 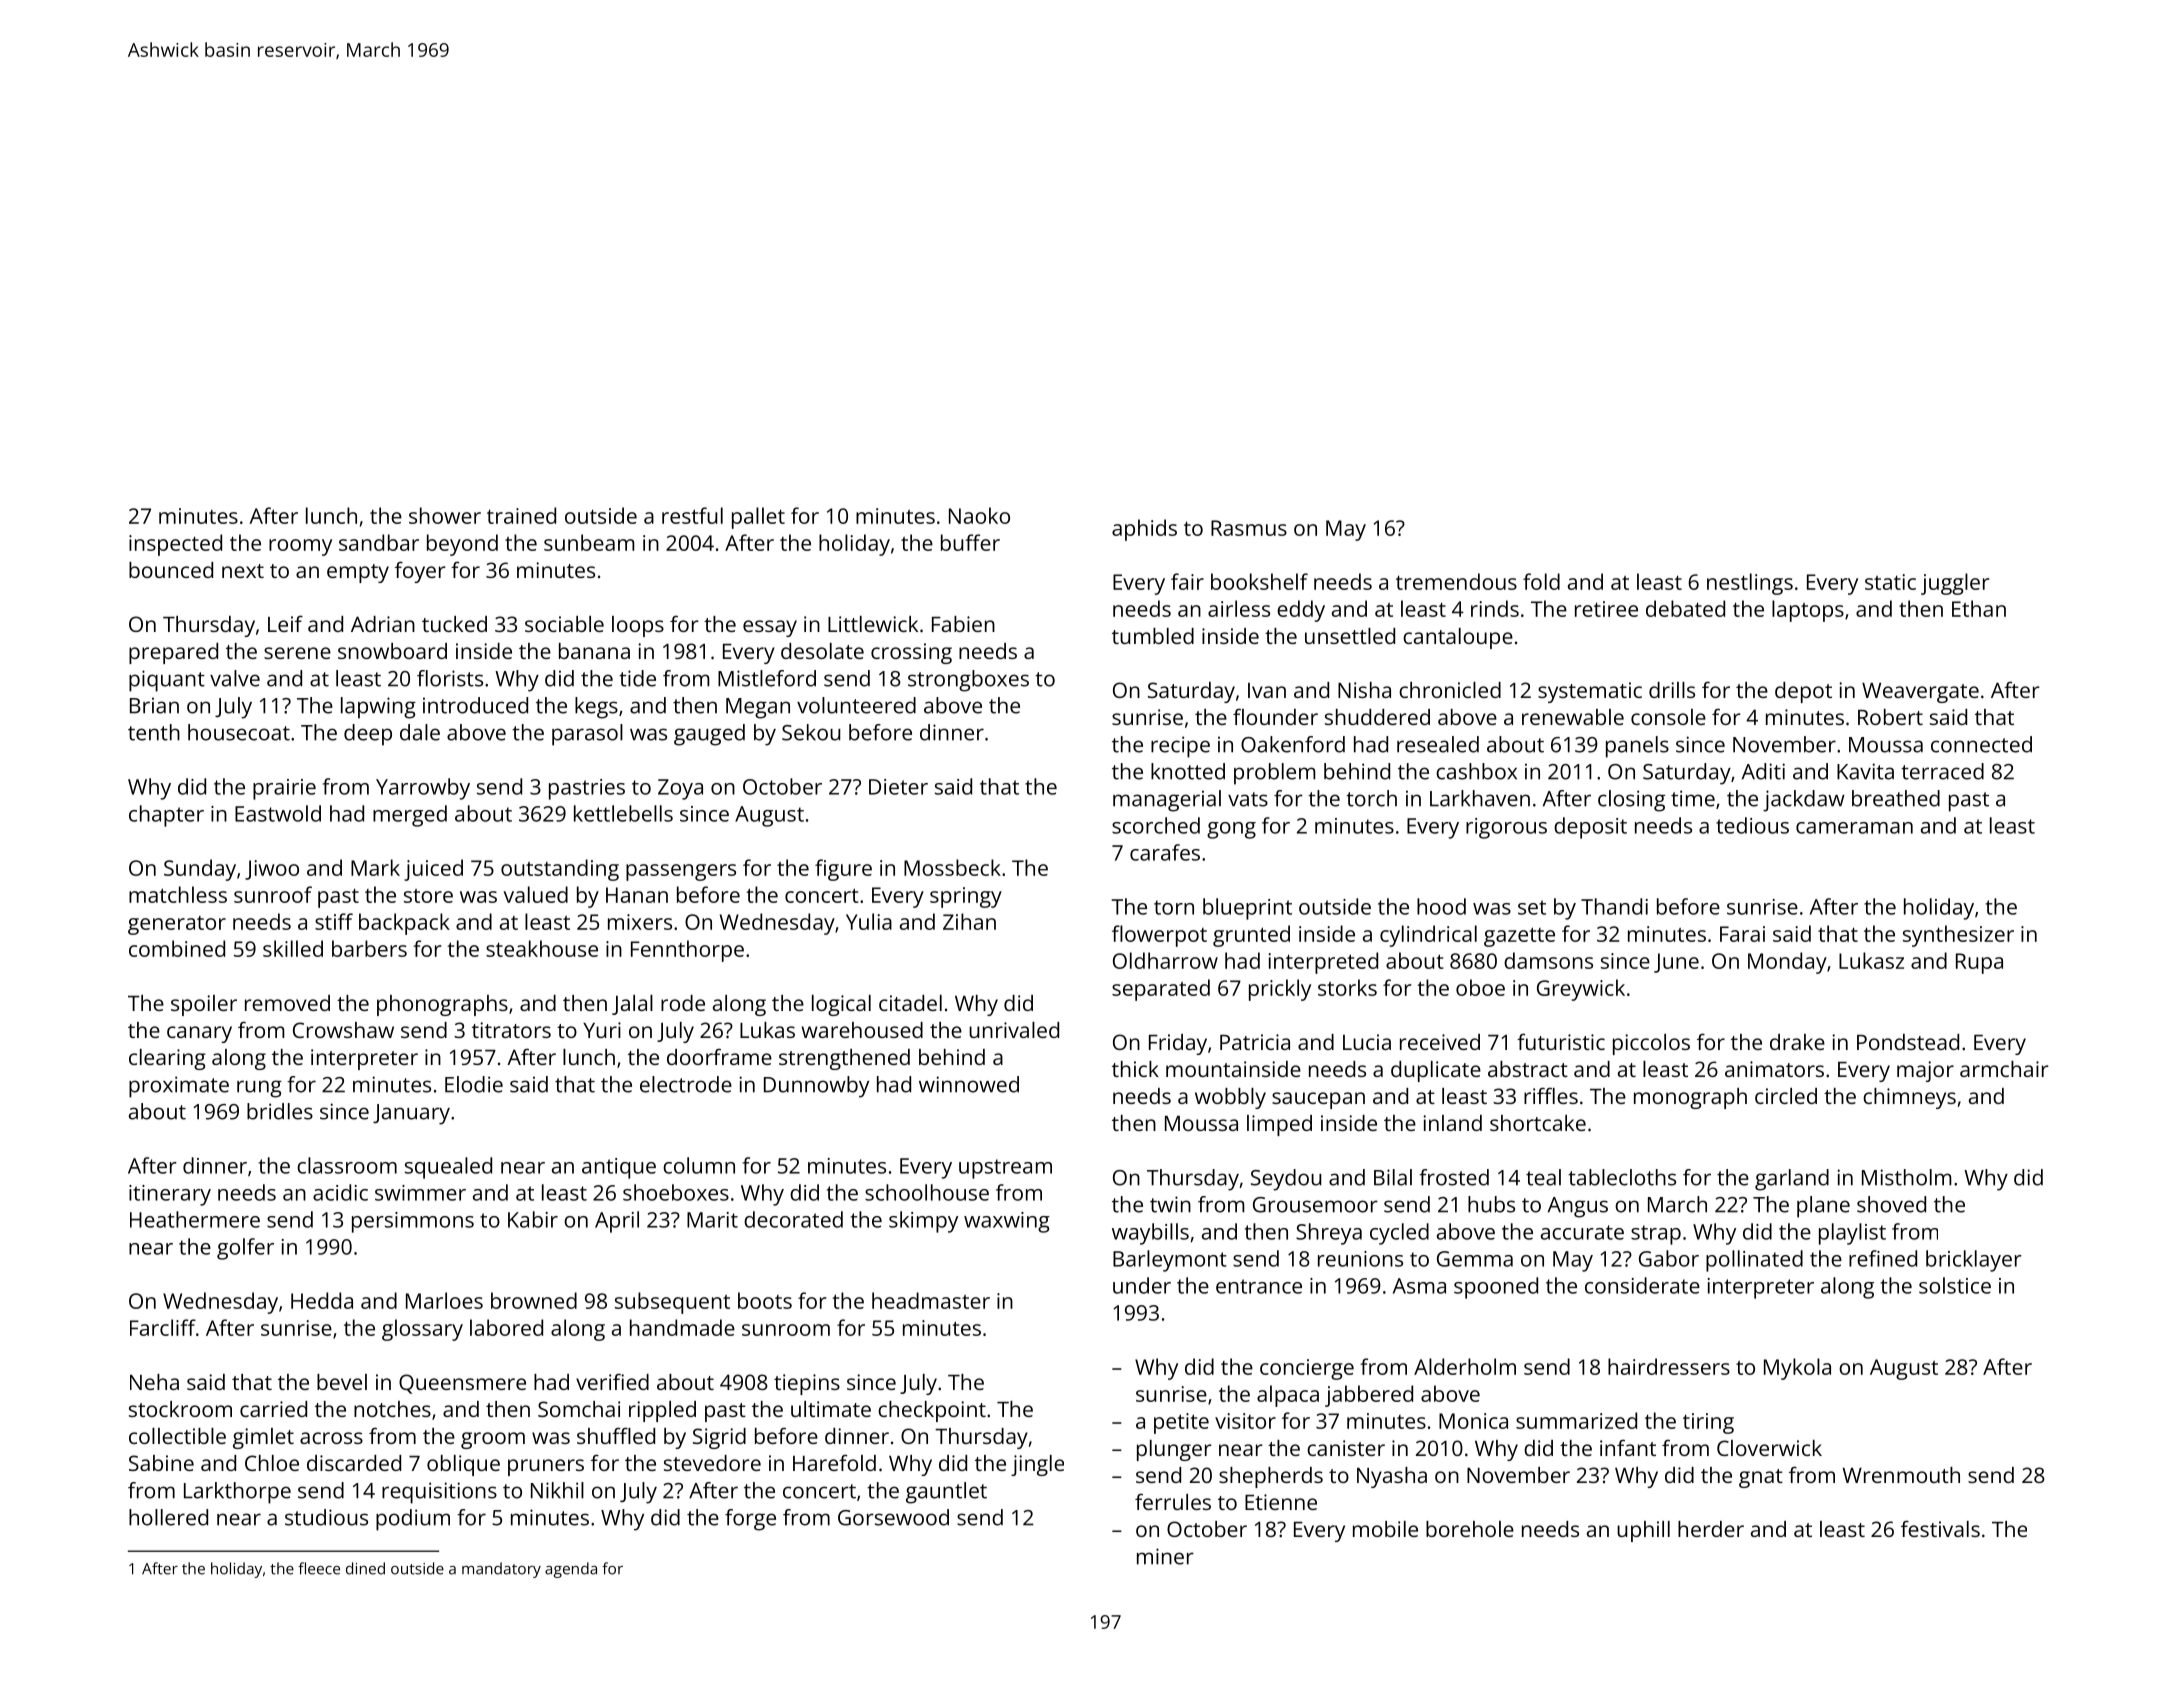 I want to click on piccolos, so click(x=1651, y=1044).
